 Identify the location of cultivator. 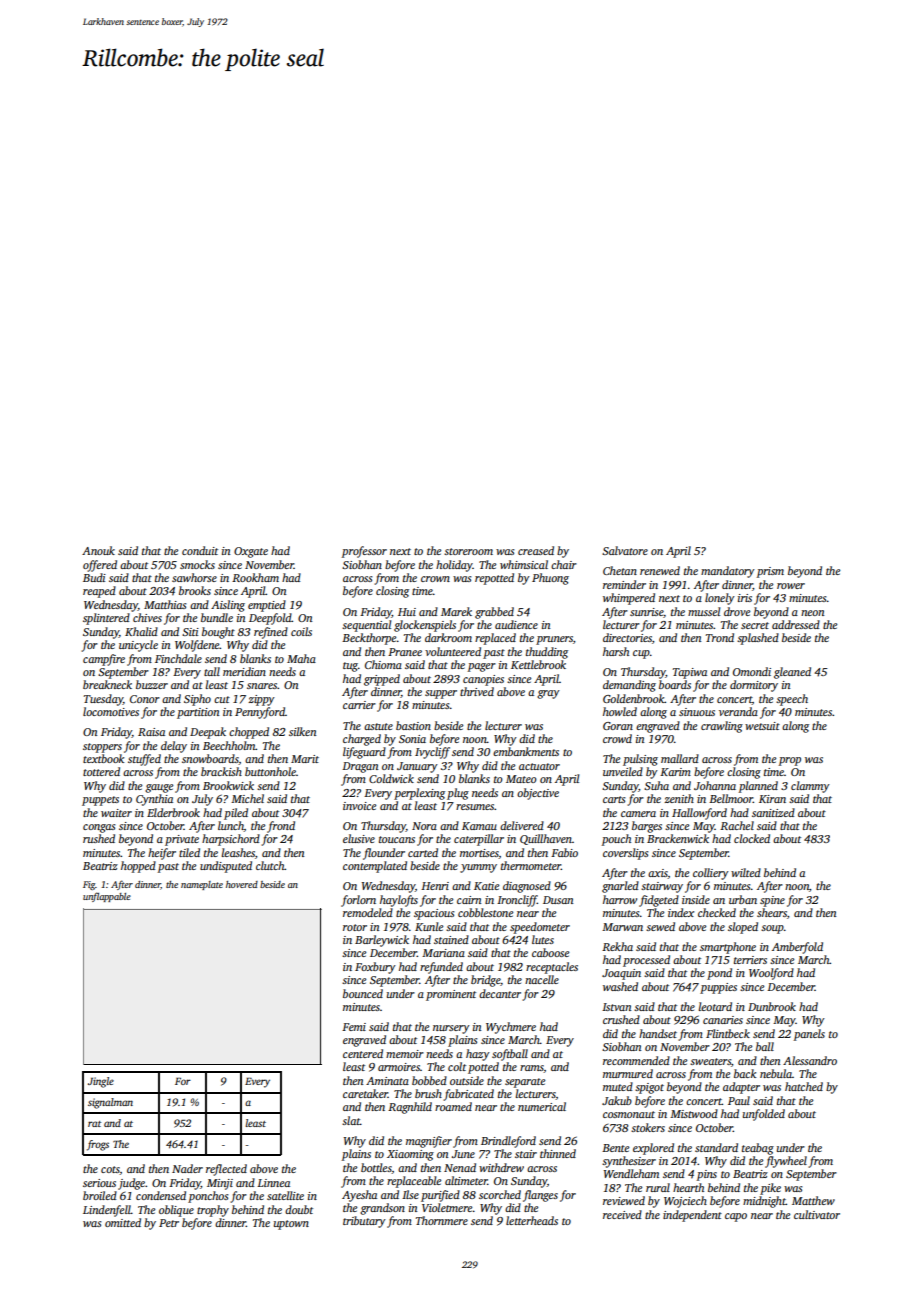
(817, 1214).
